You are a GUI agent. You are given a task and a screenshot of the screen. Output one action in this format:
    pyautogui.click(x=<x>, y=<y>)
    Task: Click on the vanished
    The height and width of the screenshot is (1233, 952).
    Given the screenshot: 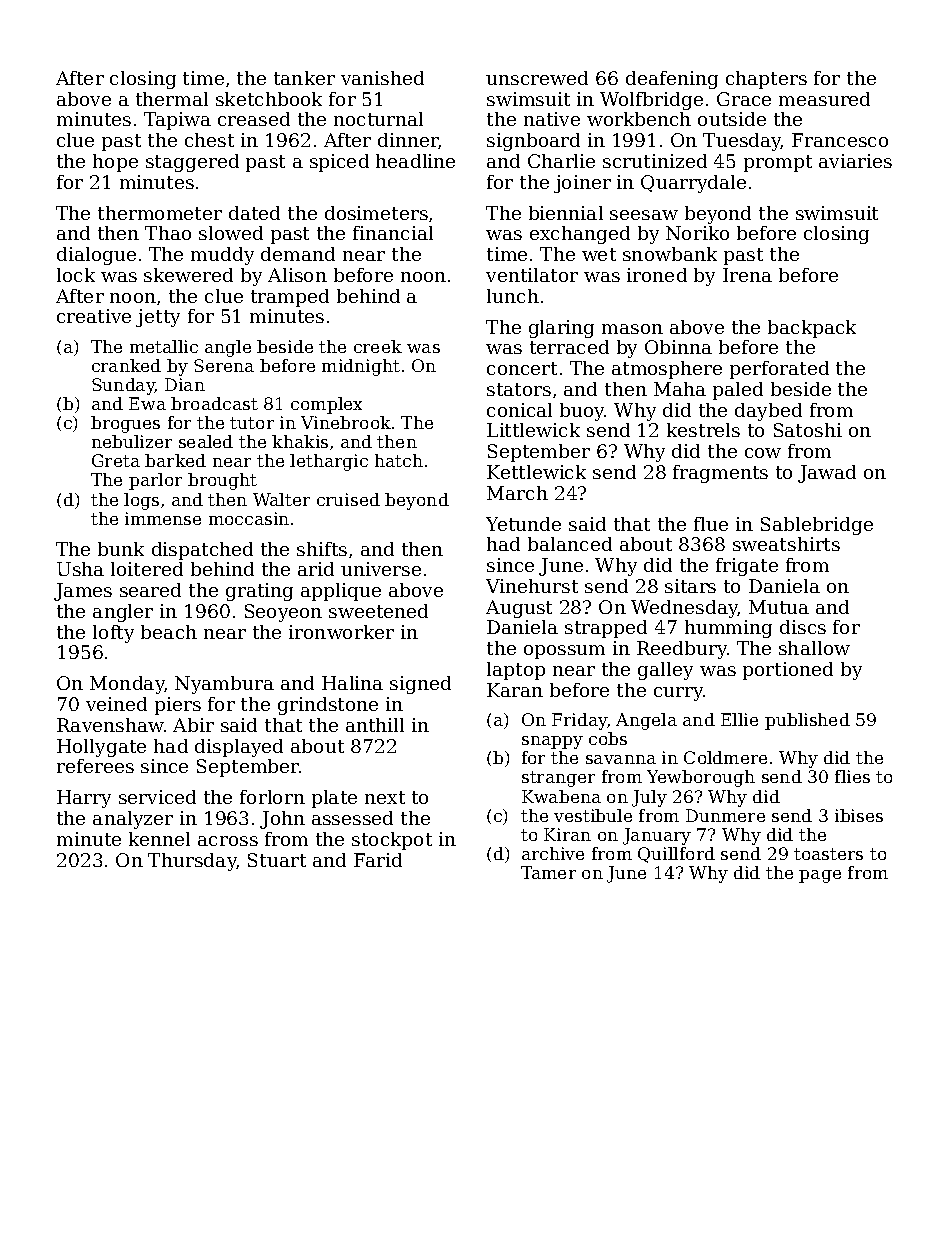 What is the action you would take?
    pyautogui.click(x=382, y=78)
